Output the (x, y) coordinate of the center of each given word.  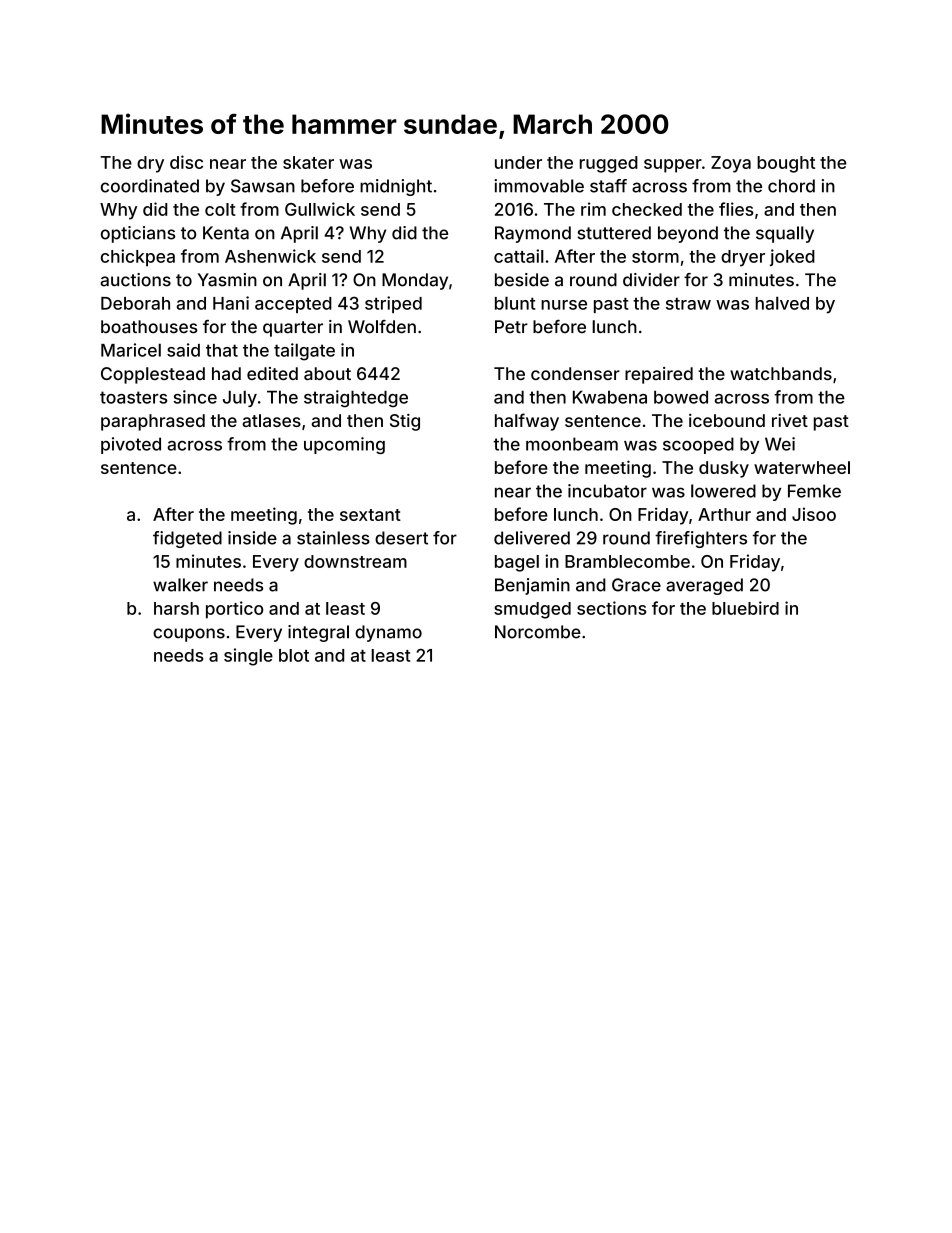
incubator (607, 491)
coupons (189, 635)
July (240, 398)
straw (688, 304)
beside (522, 280)
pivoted (131, 445)
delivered (532, 538)
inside (252, 538)
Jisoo (814, 514)
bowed (681, 397)
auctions (135, 280)
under (518, 162)
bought (786, 164)
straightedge (356, 399)
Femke (814, 491)
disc (186, 162)
